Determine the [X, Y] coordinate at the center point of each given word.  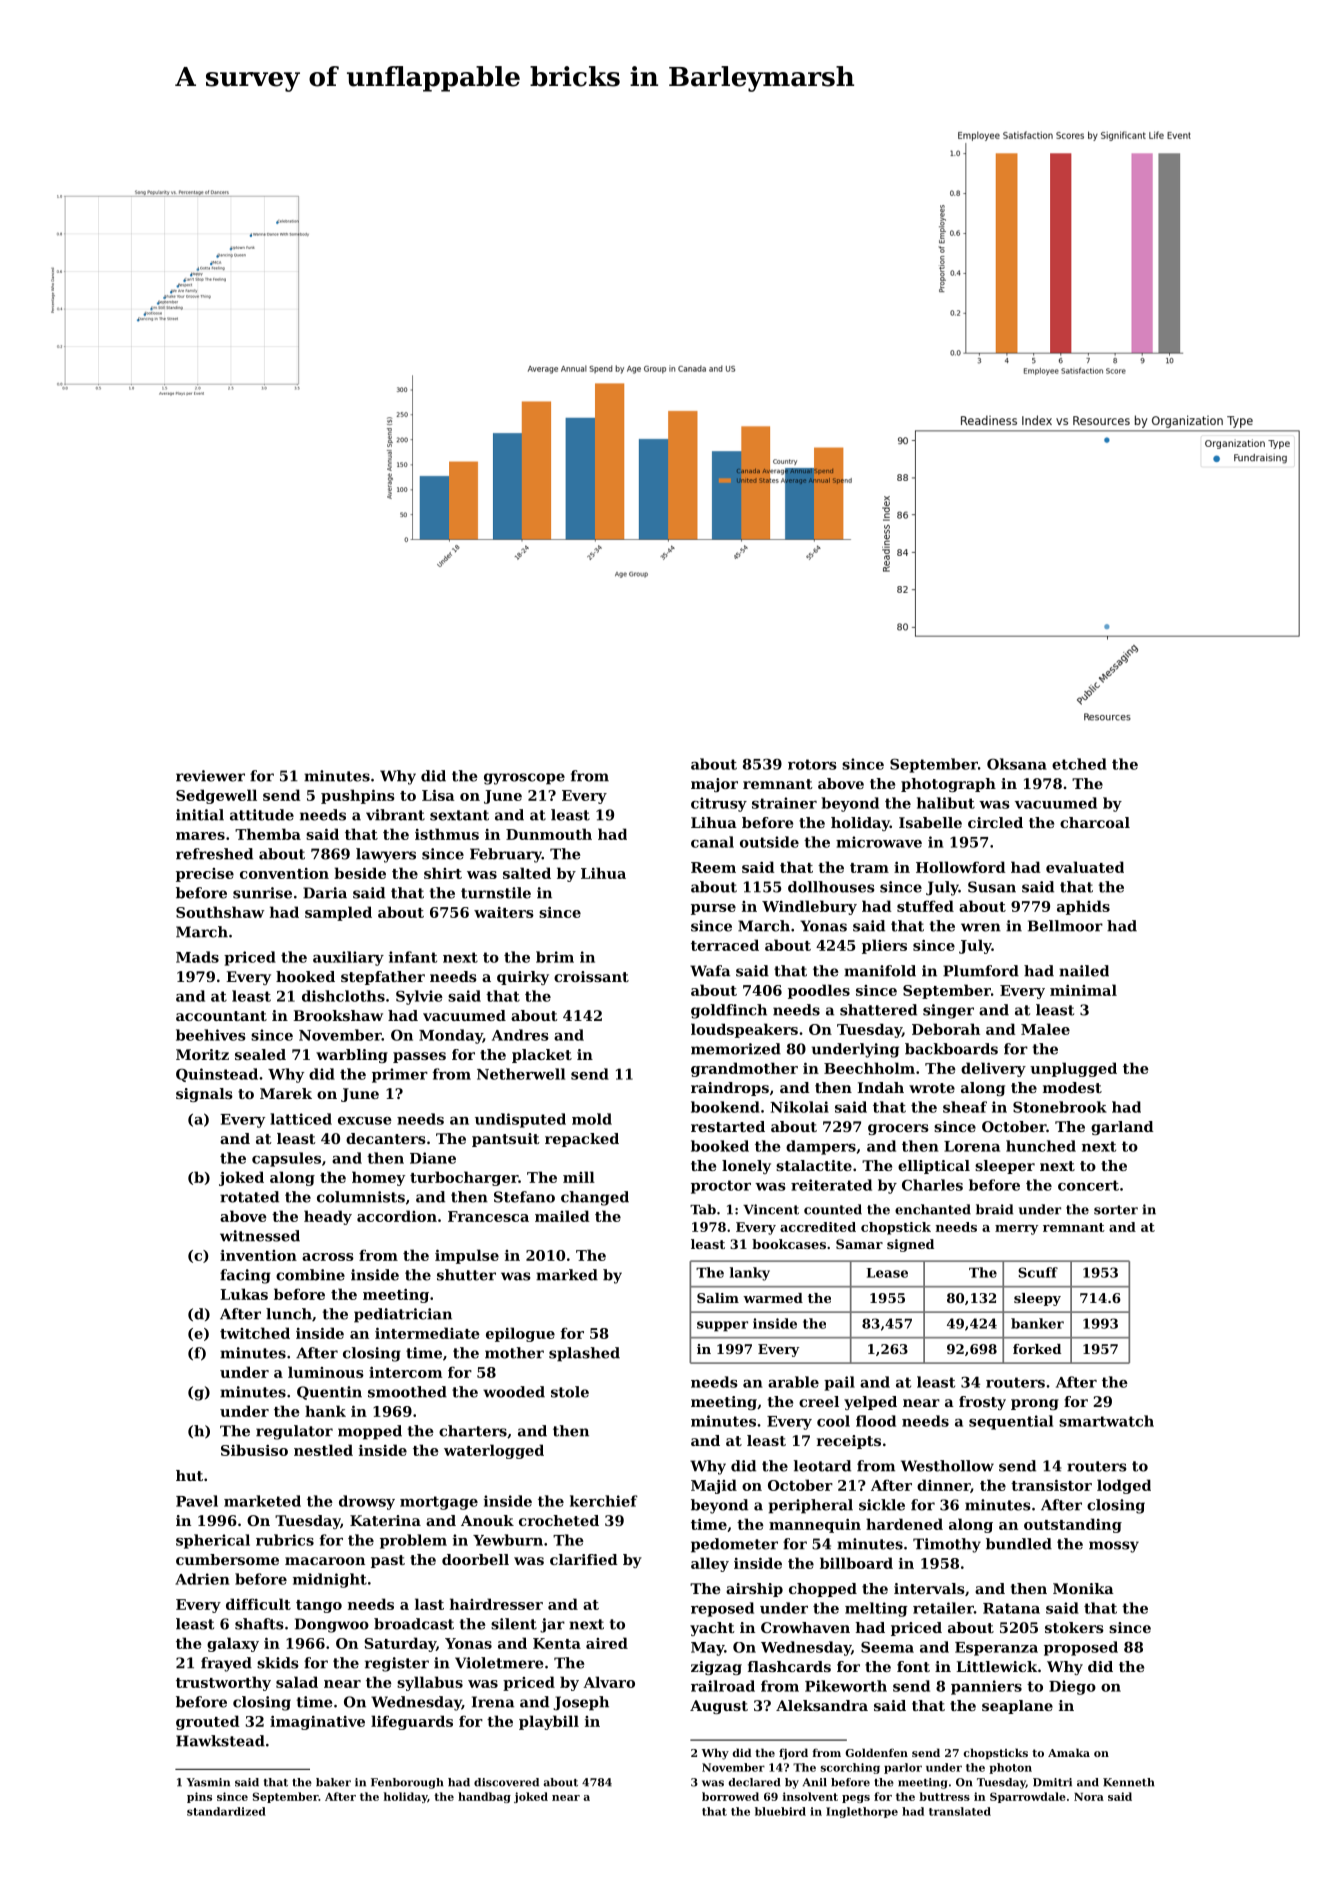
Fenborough [407, 1783]
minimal [1083, 990]
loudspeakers [744, 1030]
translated [960, 1811]
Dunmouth [549, 834]
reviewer [210, 776]
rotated [249, 1197]
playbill [549, 1722]
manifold [880, 971]
